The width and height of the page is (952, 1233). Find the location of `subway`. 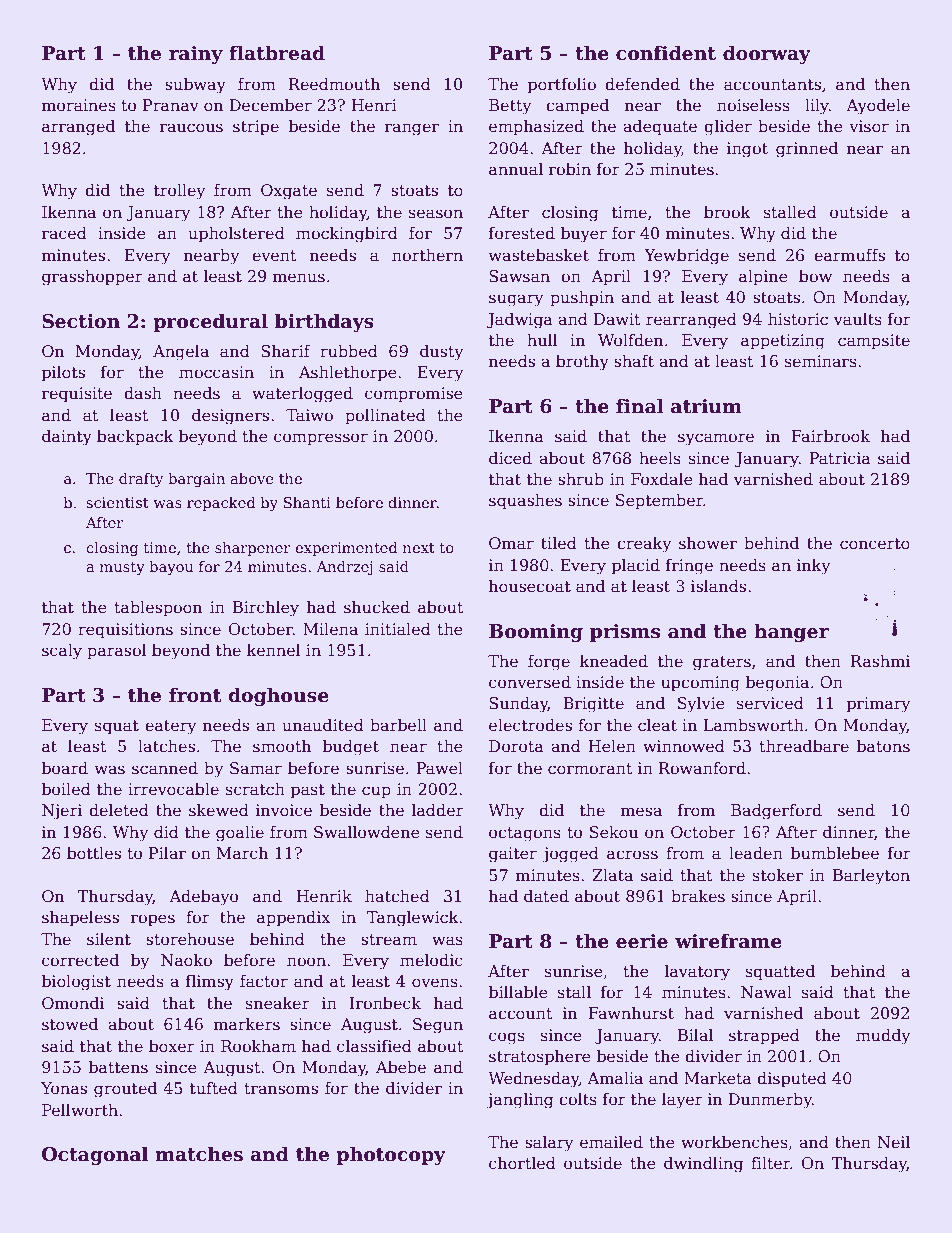

subway is located at coordinates (195, 85).
